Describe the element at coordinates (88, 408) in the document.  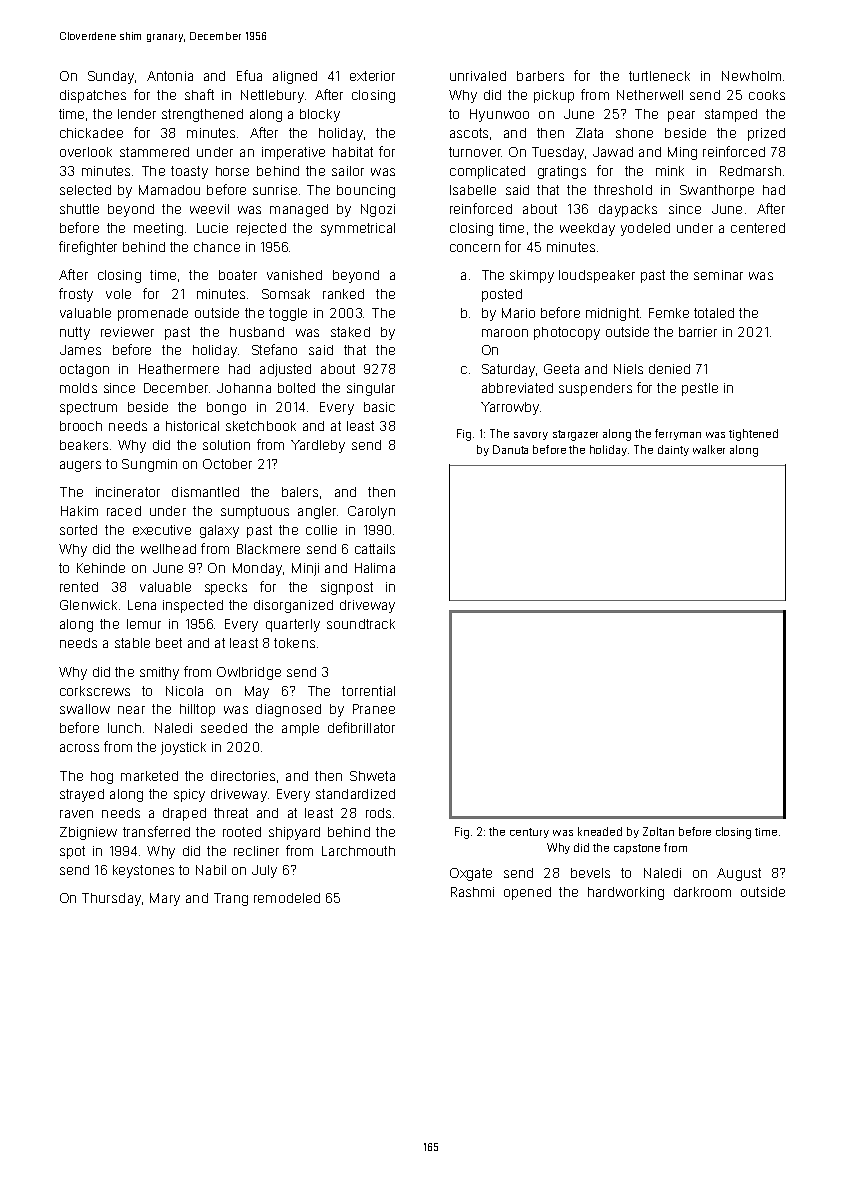
I see `spectrum` at that location.
